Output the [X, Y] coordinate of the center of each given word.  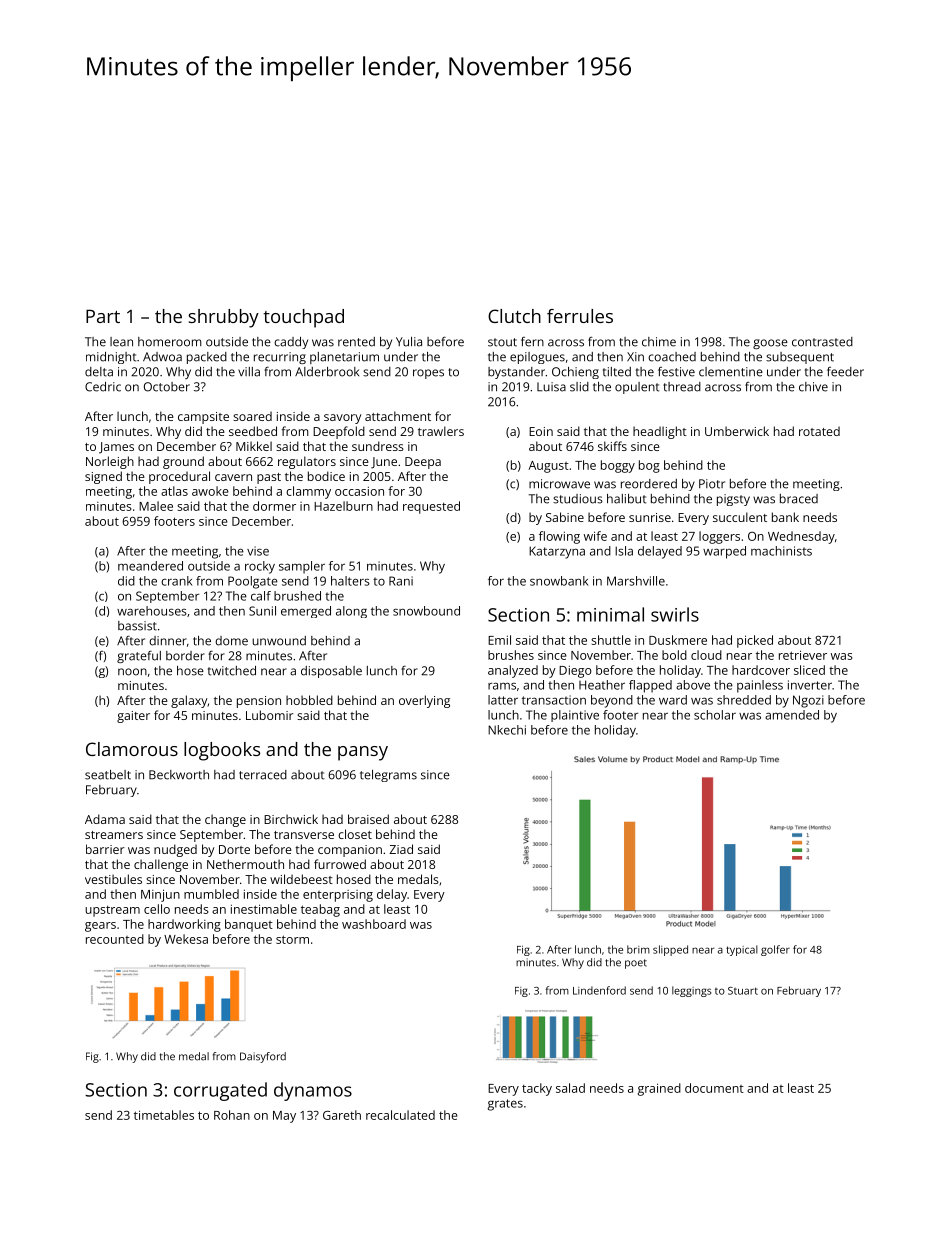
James [116, 448]
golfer [775, 950]
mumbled [211, 894]
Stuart [743, 991]
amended [792, 715]
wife [595, 536]
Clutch [514, 316]
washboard [374, 924]
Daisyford [263, 1057]
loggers [719, 537]
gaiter [133, 717]
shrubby [223, 318]
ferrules [580, 316]
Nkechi [507, 730]
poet [636, 964]
